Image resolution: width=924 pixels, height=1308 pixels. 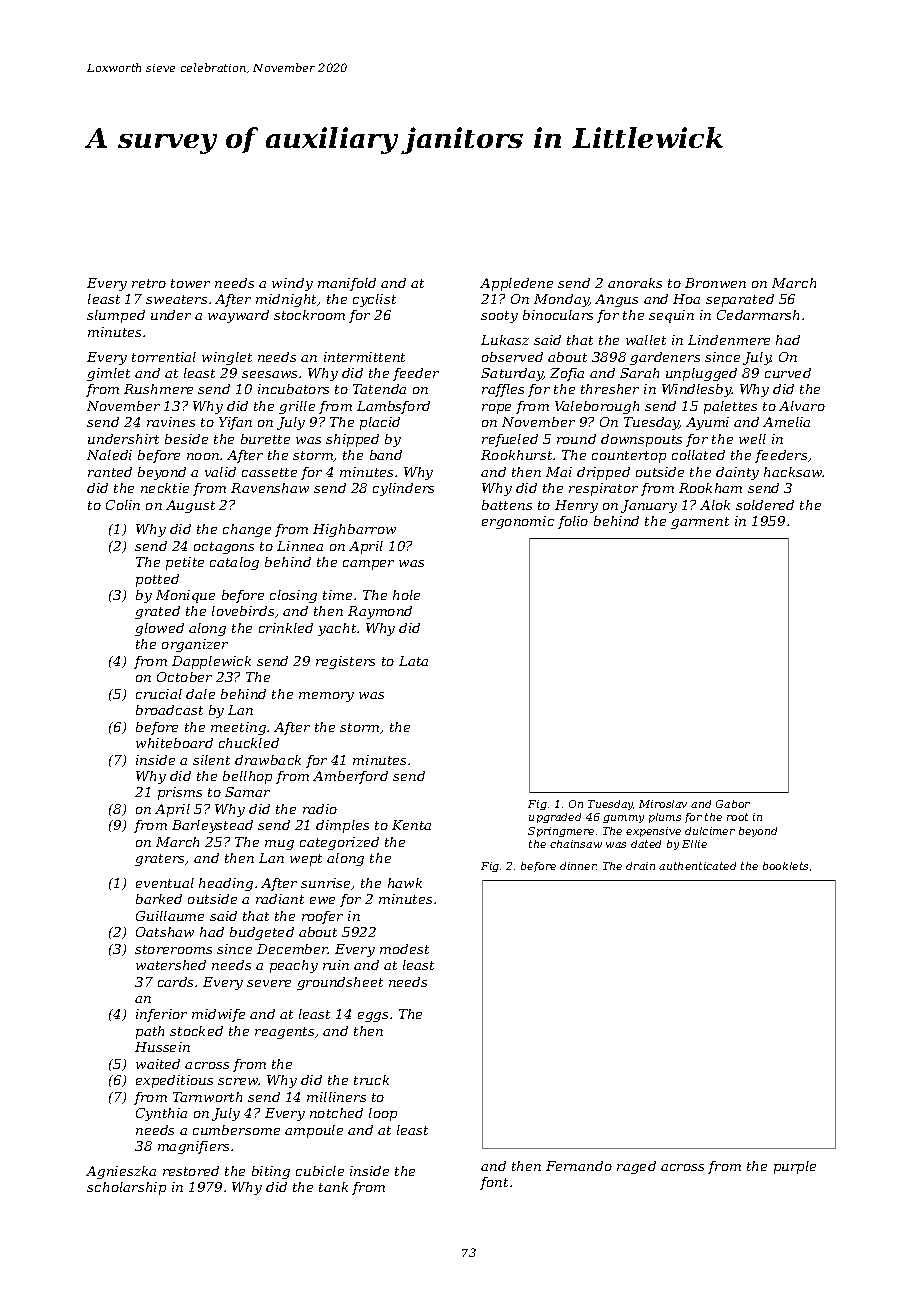 What do you see at coordinates (737, 473) in the screenshot?
I see `dainty` at bounding box center [737, 473].
